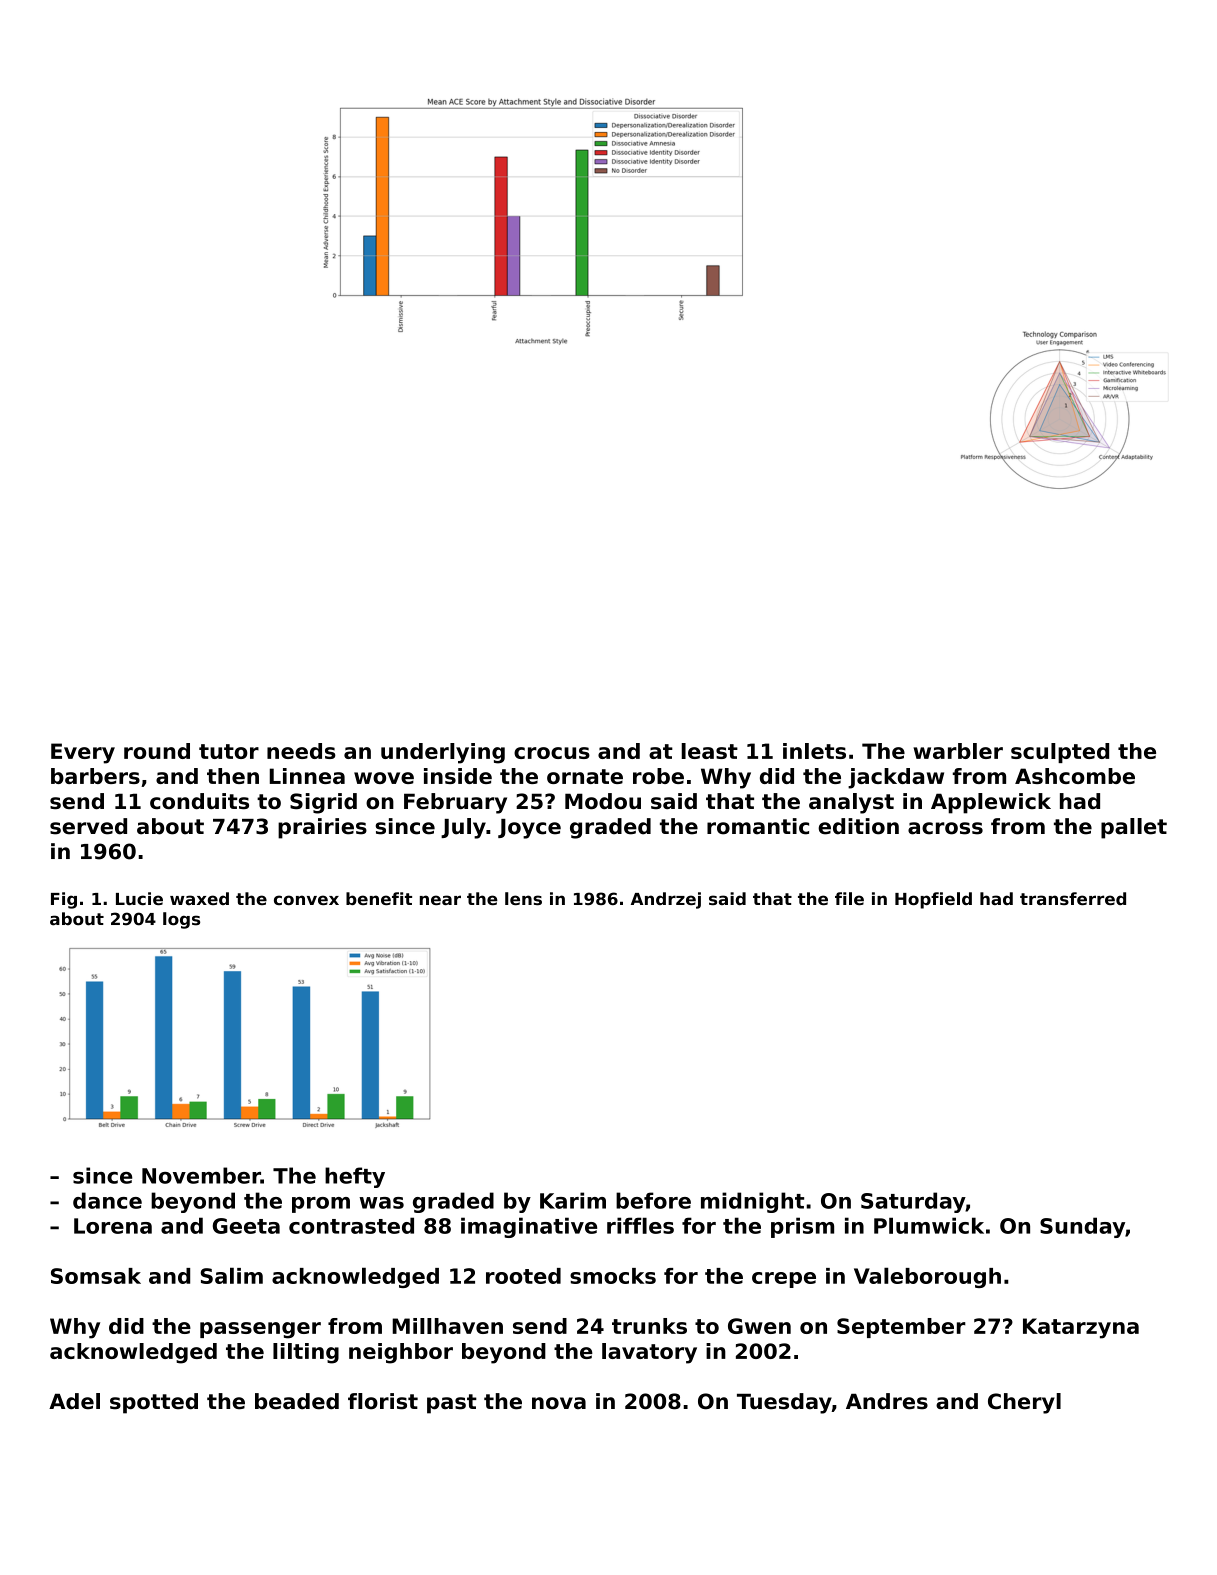  I want to click on Lorena, so click(113, 1226).
